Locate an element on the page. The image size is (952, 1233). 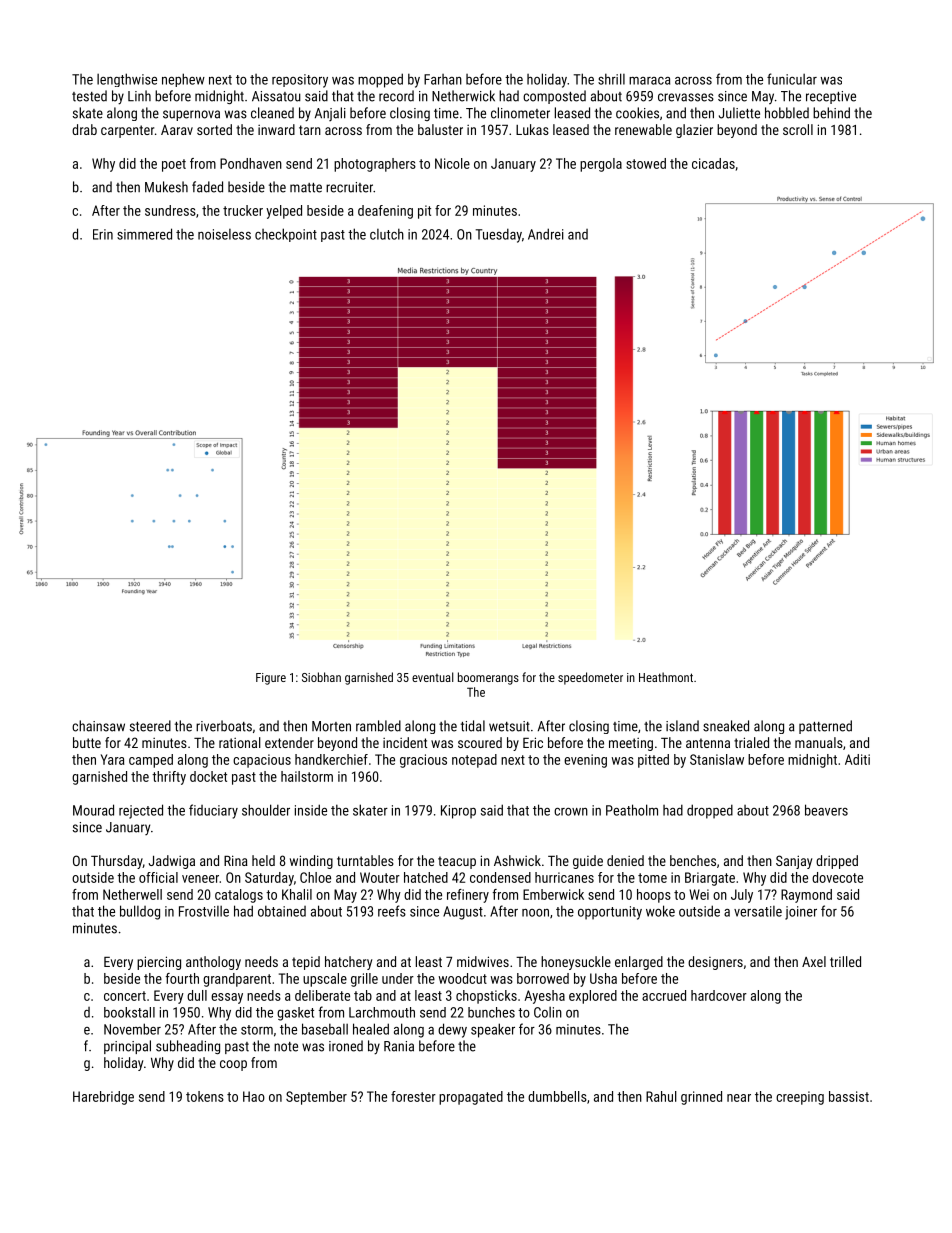
stowed is located at coordinates (646, 163).
